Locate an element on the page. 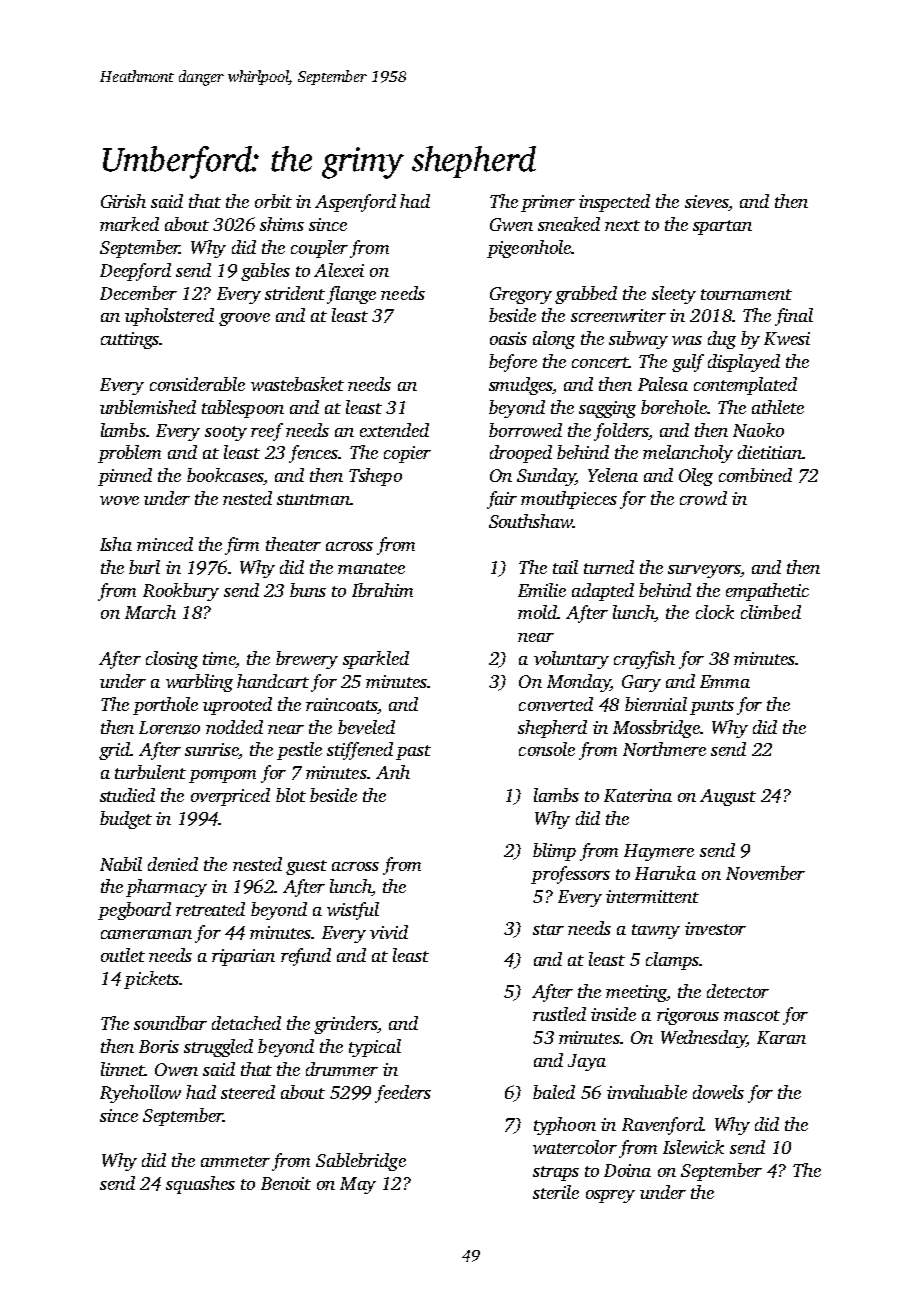 The width and height of the document is (924, 1311). Karan is located at coordinates (781, 1037).
